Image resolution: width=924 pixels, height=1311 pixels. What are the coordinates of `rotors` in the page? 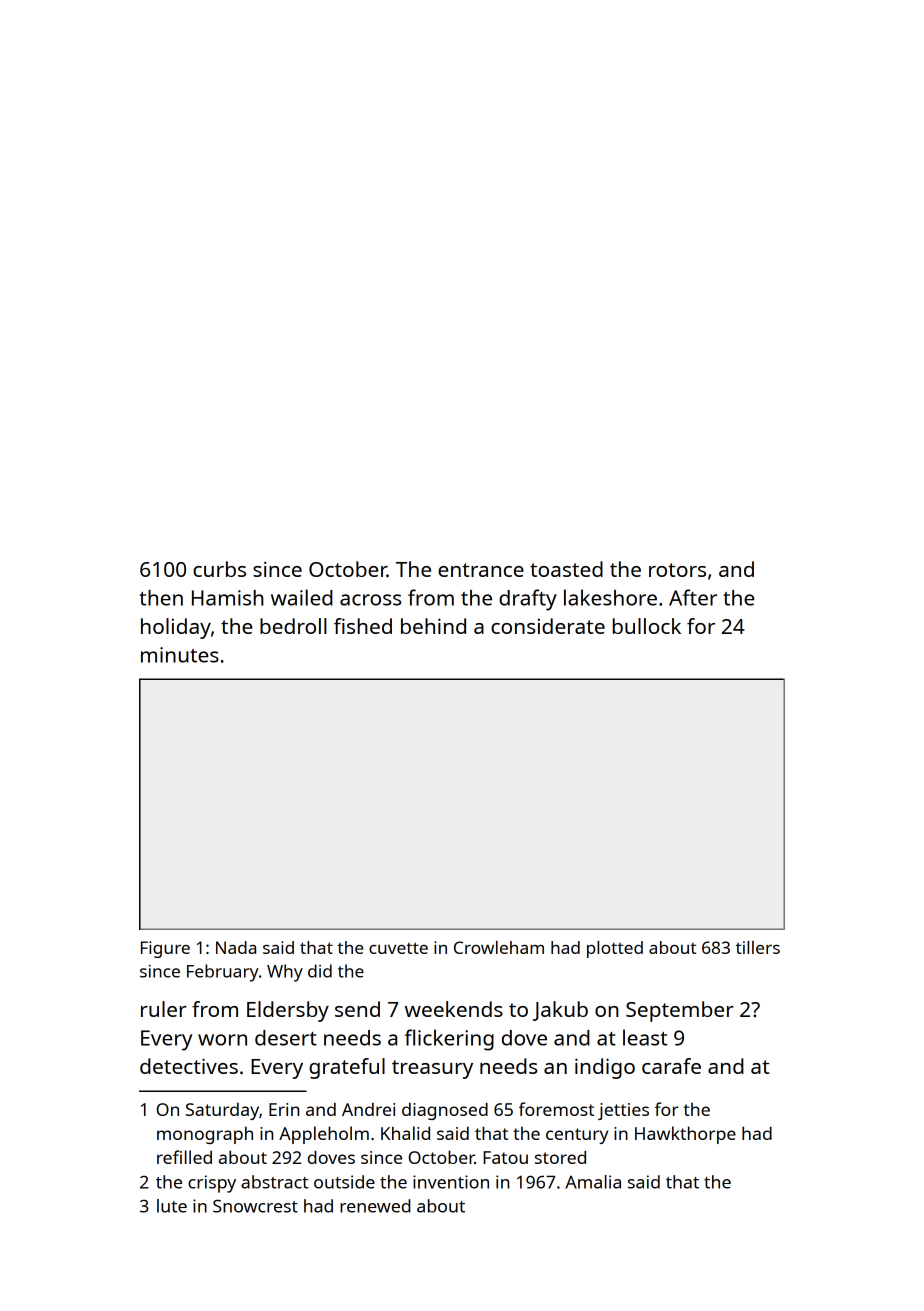 It's located at (677, 570).
